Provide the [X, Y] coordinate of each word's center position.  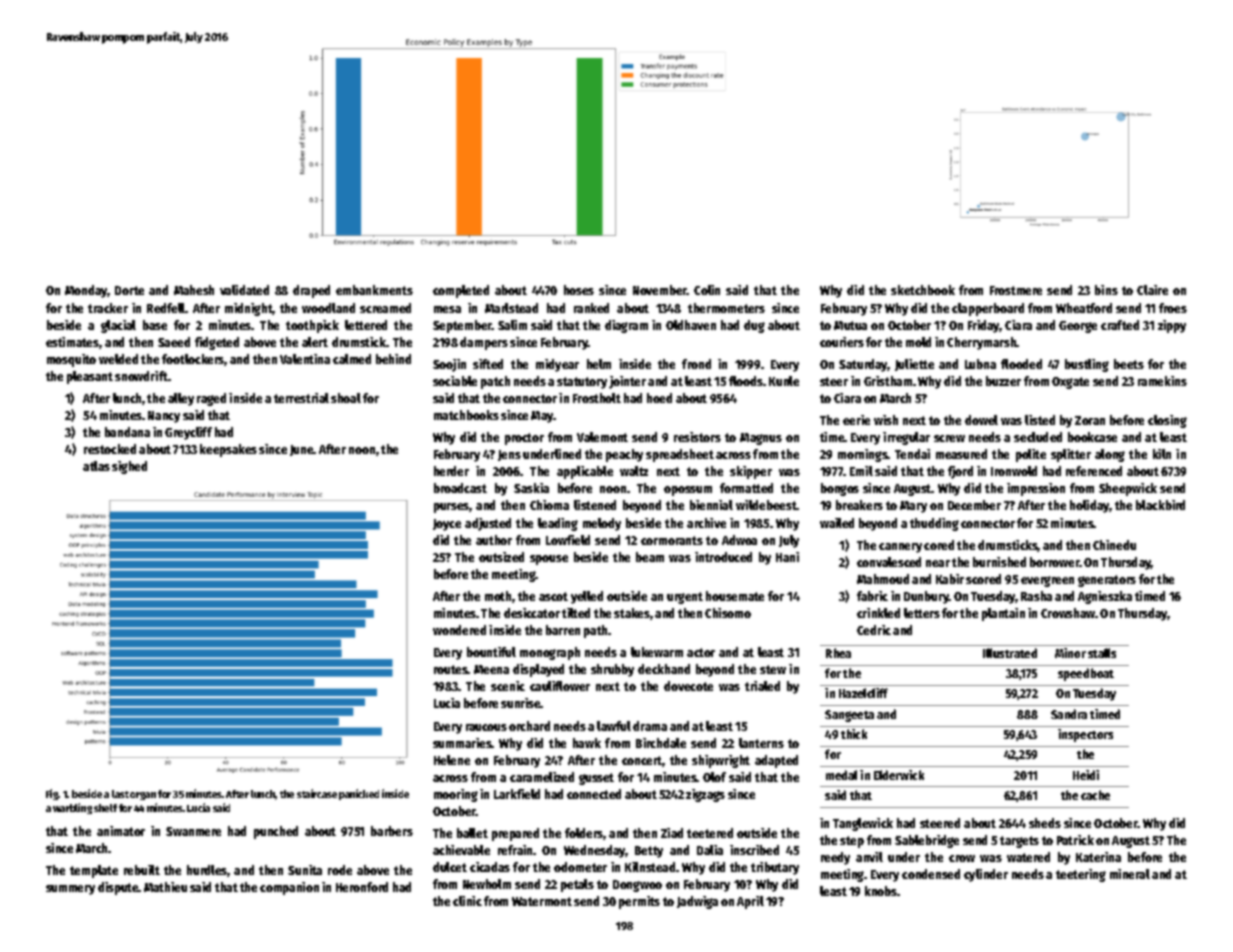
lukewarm [657, 652]
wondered [459, 630]
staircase [317, 793]
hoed [659, 398]
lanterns [761, 743]
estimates [72, 342]
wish [886, 420]
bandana [127, 432]
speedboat [1086, 674]
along [1110, 455]
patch [495, 382]
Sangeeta [849, 716]
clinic [467, 901]
